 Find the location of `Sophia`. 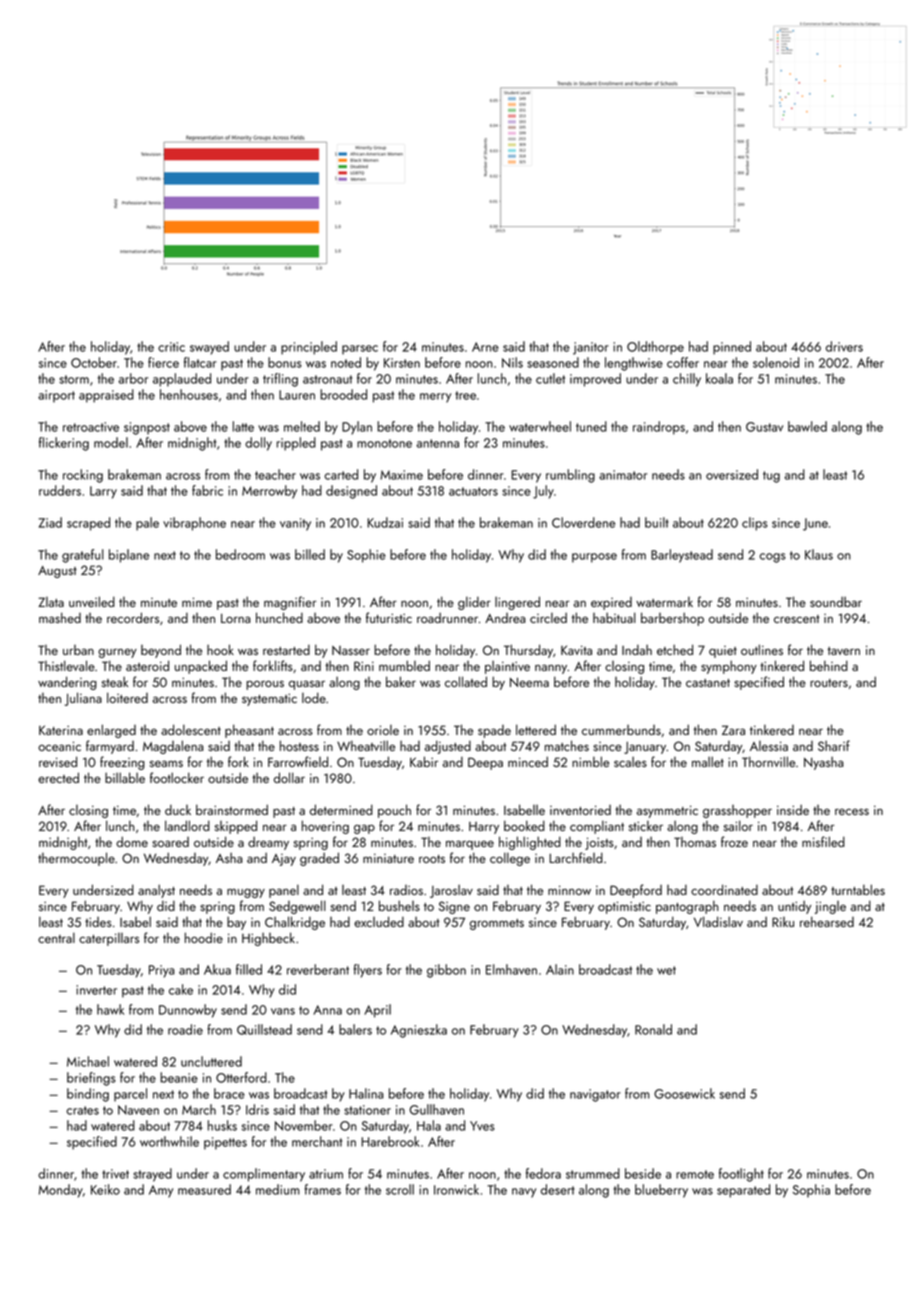

Sophia is located at coordinates (811, 1191).
